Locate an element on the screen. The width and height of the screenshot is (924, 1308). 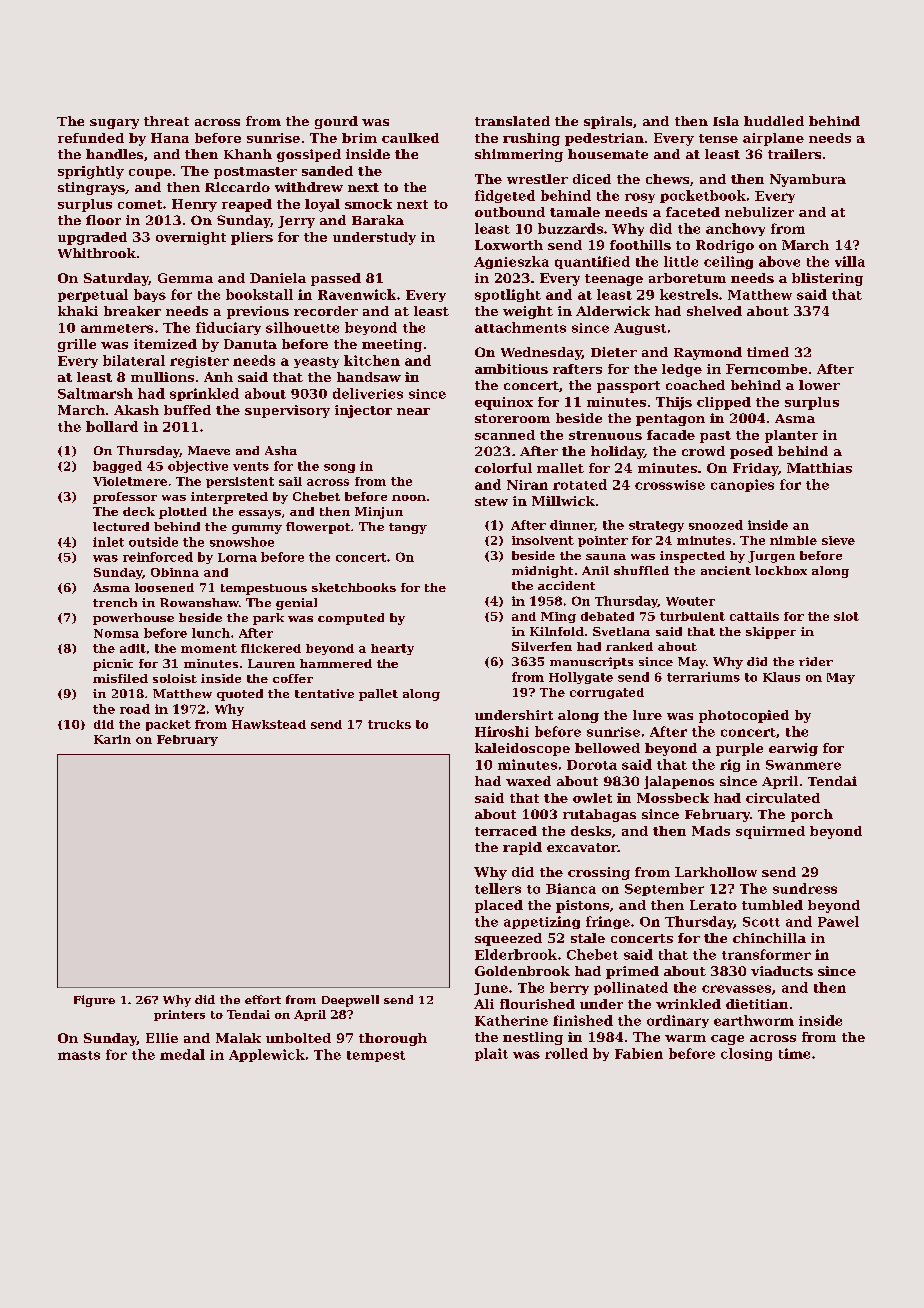
supervisory is located at coordinates (287, 411).
